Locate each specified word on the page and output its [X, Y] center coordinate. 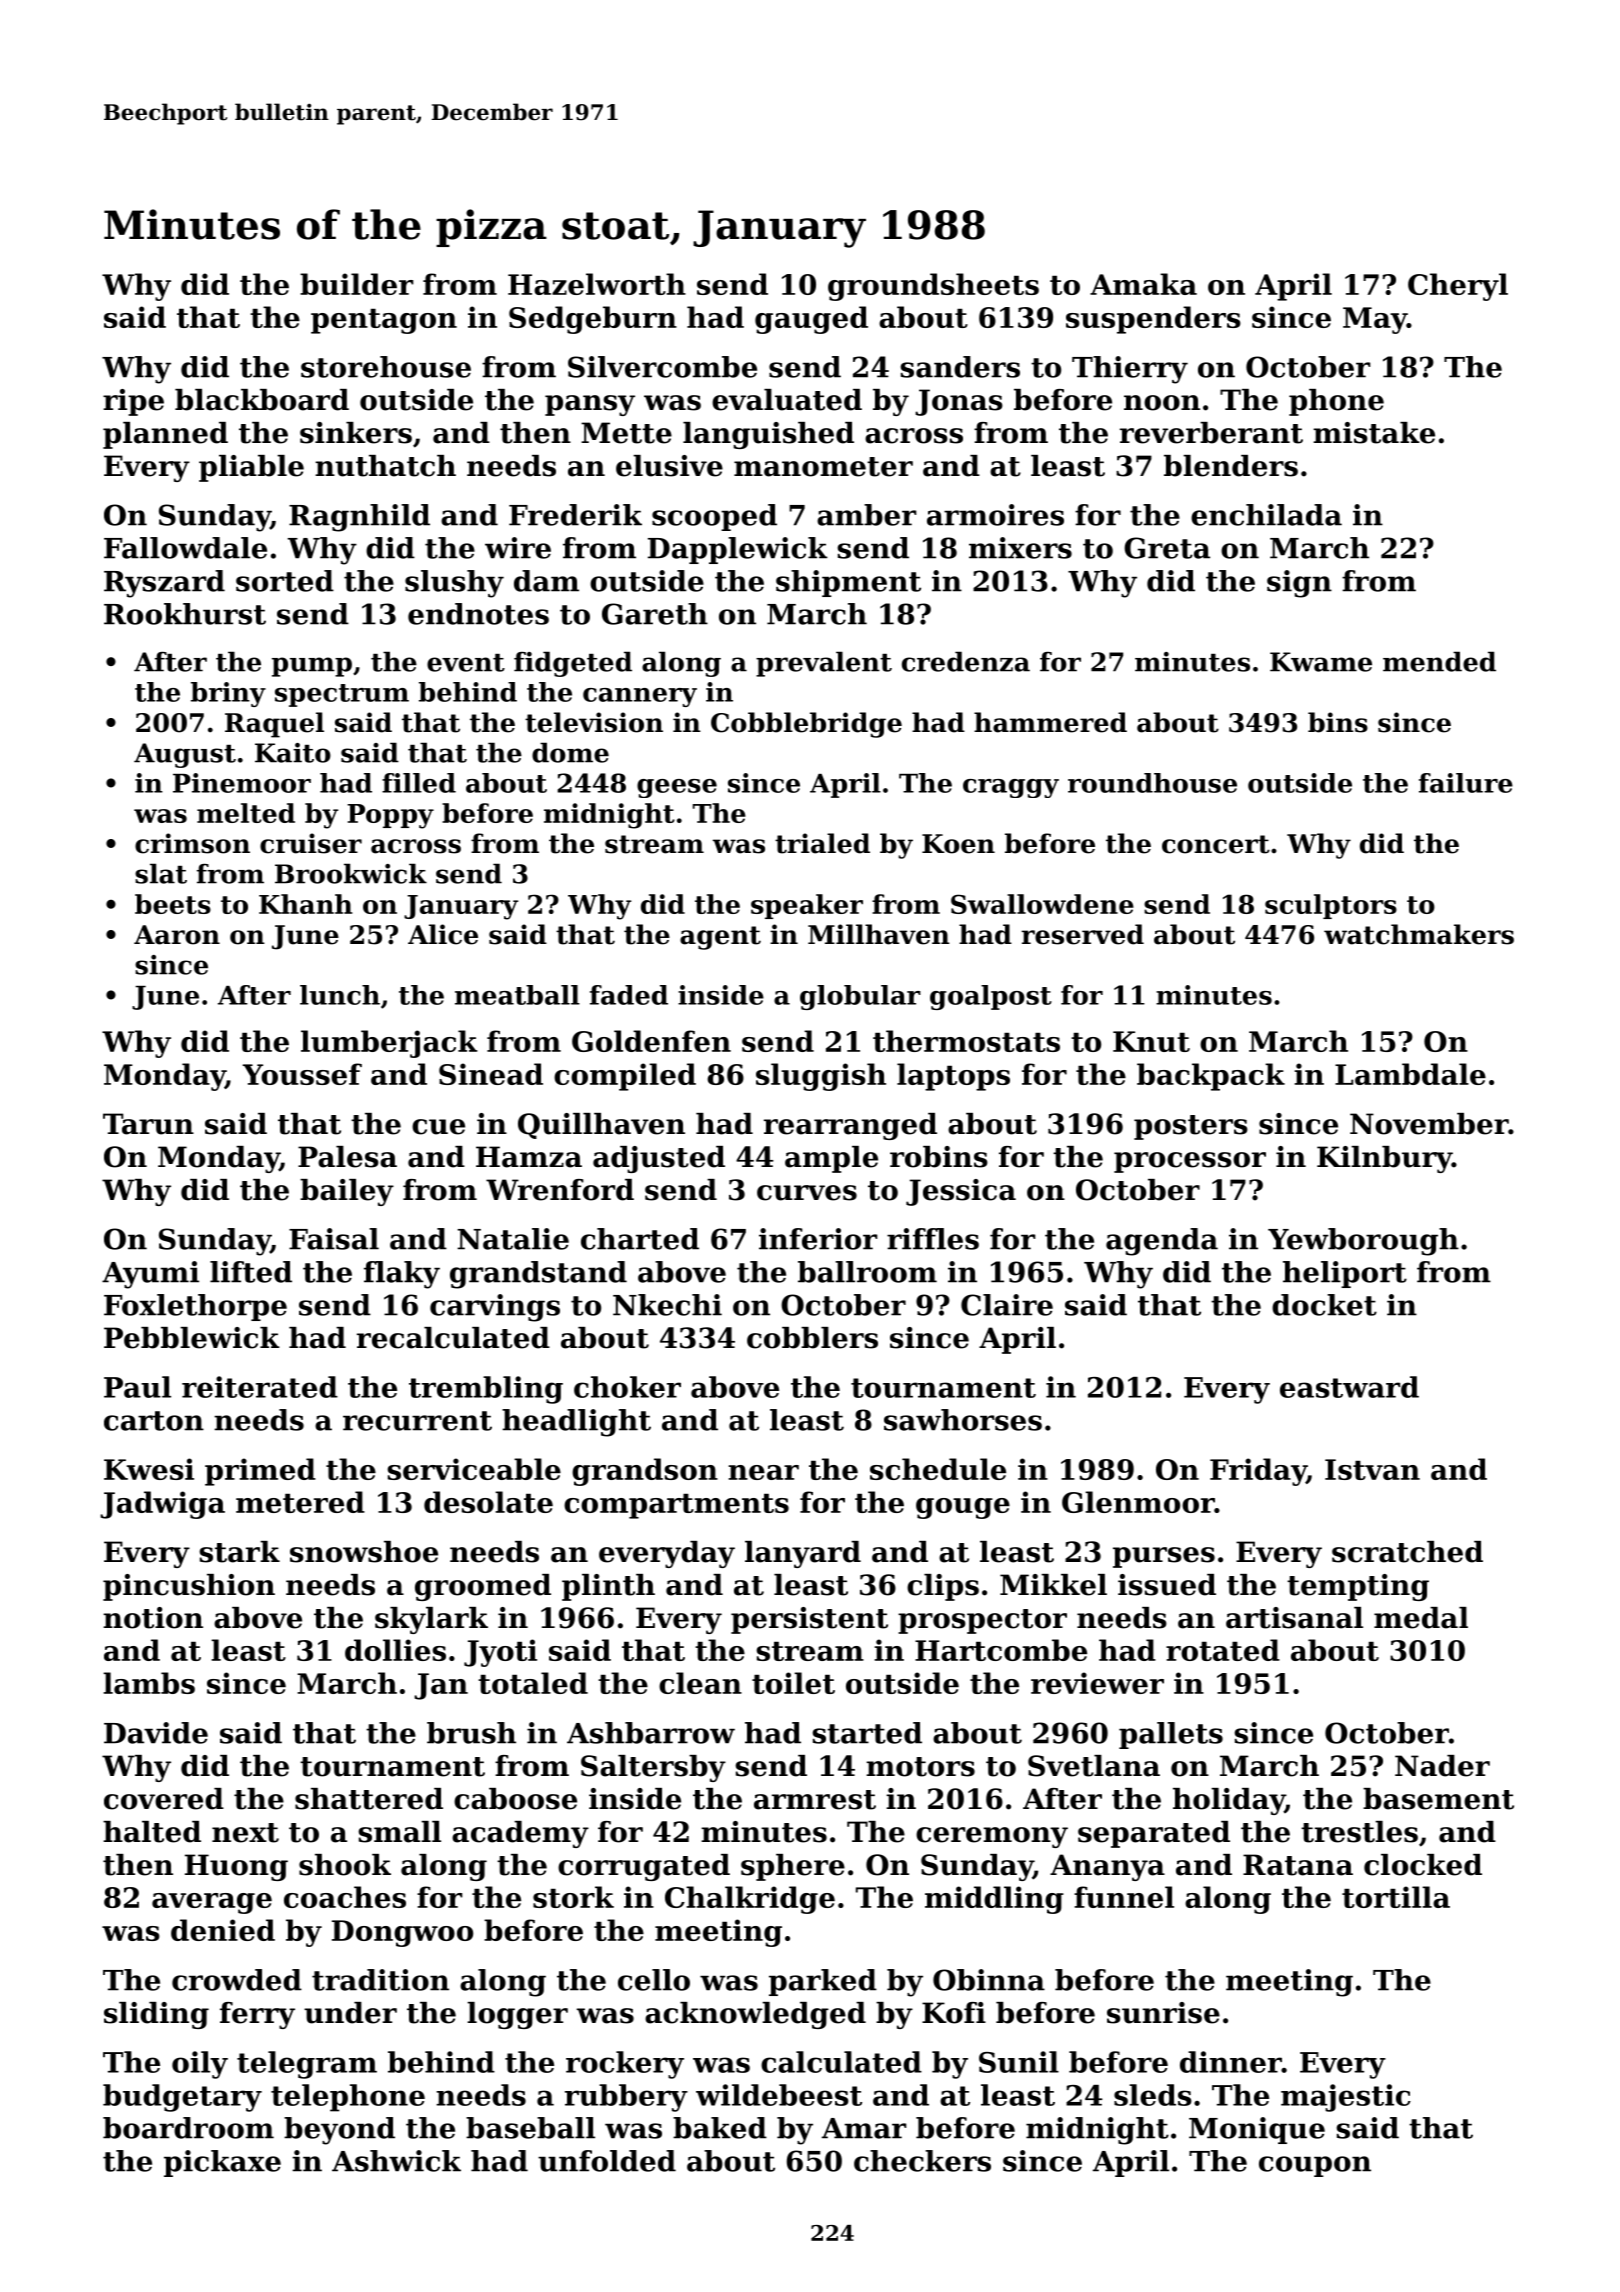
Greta [1167, 548]
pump [312, 667]
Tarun [148, 1124]
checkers [922, 2161]
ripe [133, 402]
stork [573, 1897]
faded [629, 995]
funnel [1124, 1897]
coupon [1315, 2166]
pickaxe [222, 2163]
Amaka [1143, 284]
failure [1466, 783]
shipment [848, 583]
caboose [515, 1799]
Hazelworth [597, 284]
